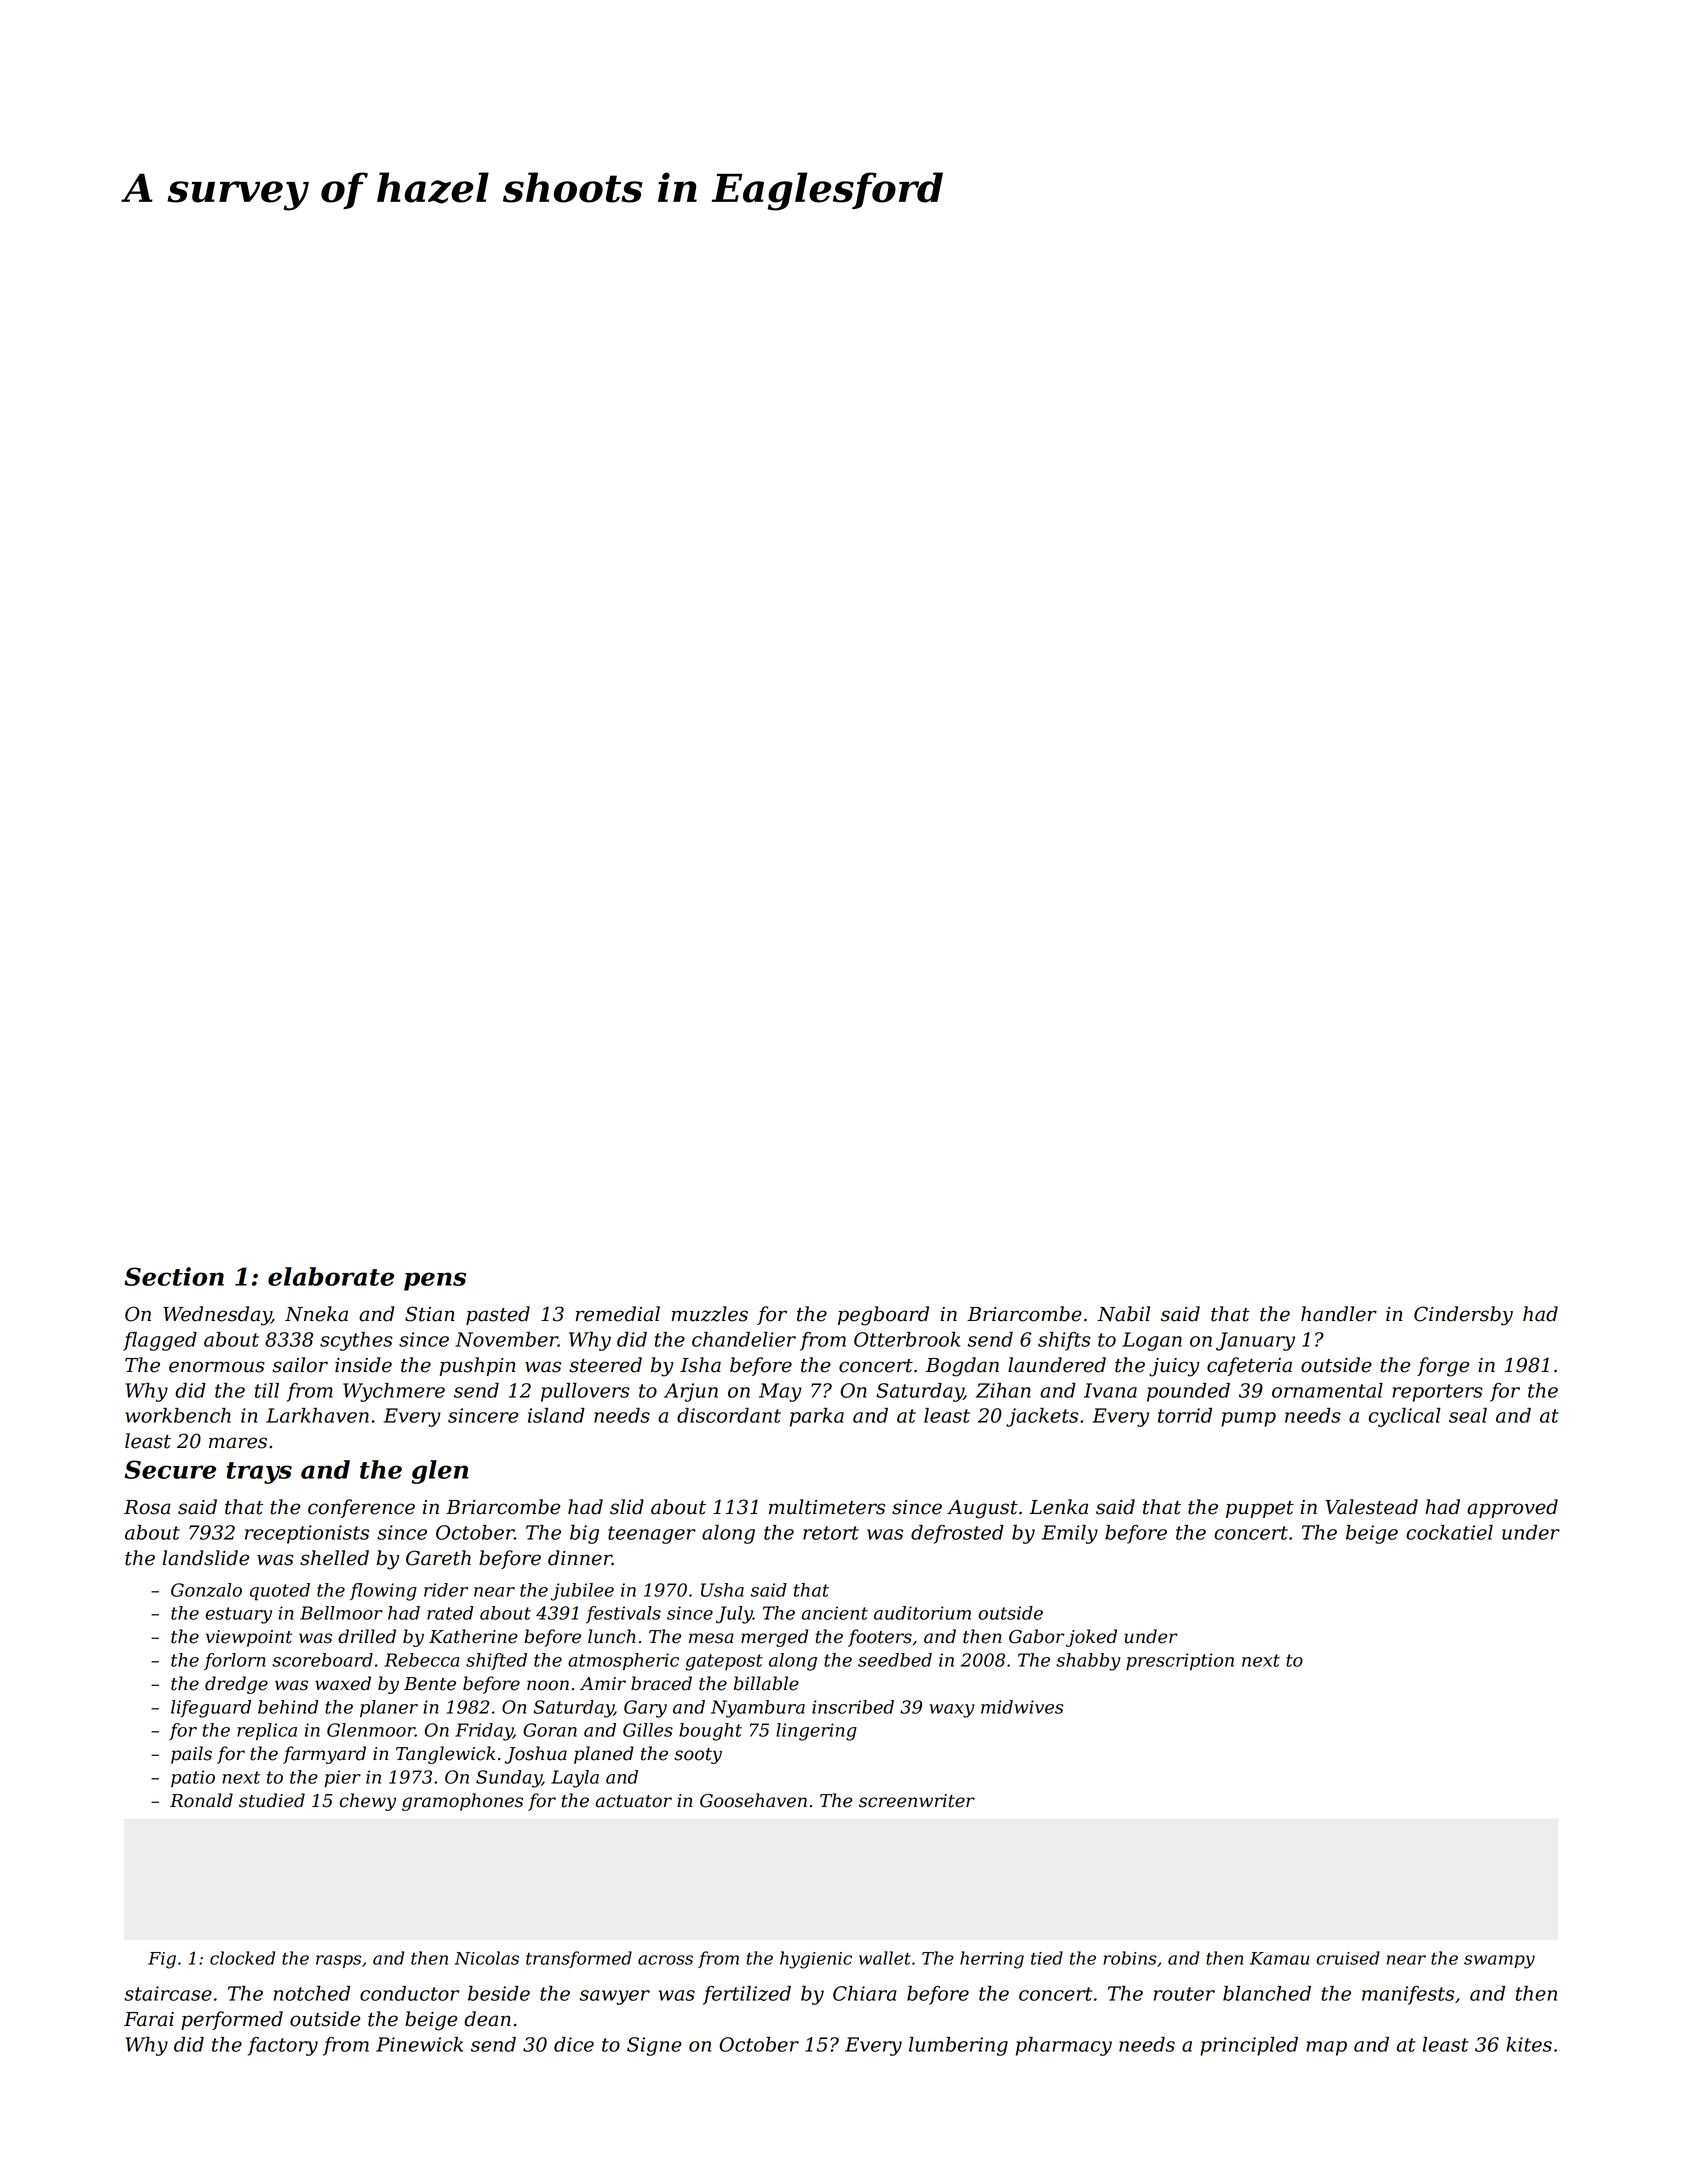 The height and width of the screenshot is (2178, 1683). What do you see at coordinates (317, 1415) in the screenshot?
I see `Larkhaven` at bounding box center [317, 1415].
